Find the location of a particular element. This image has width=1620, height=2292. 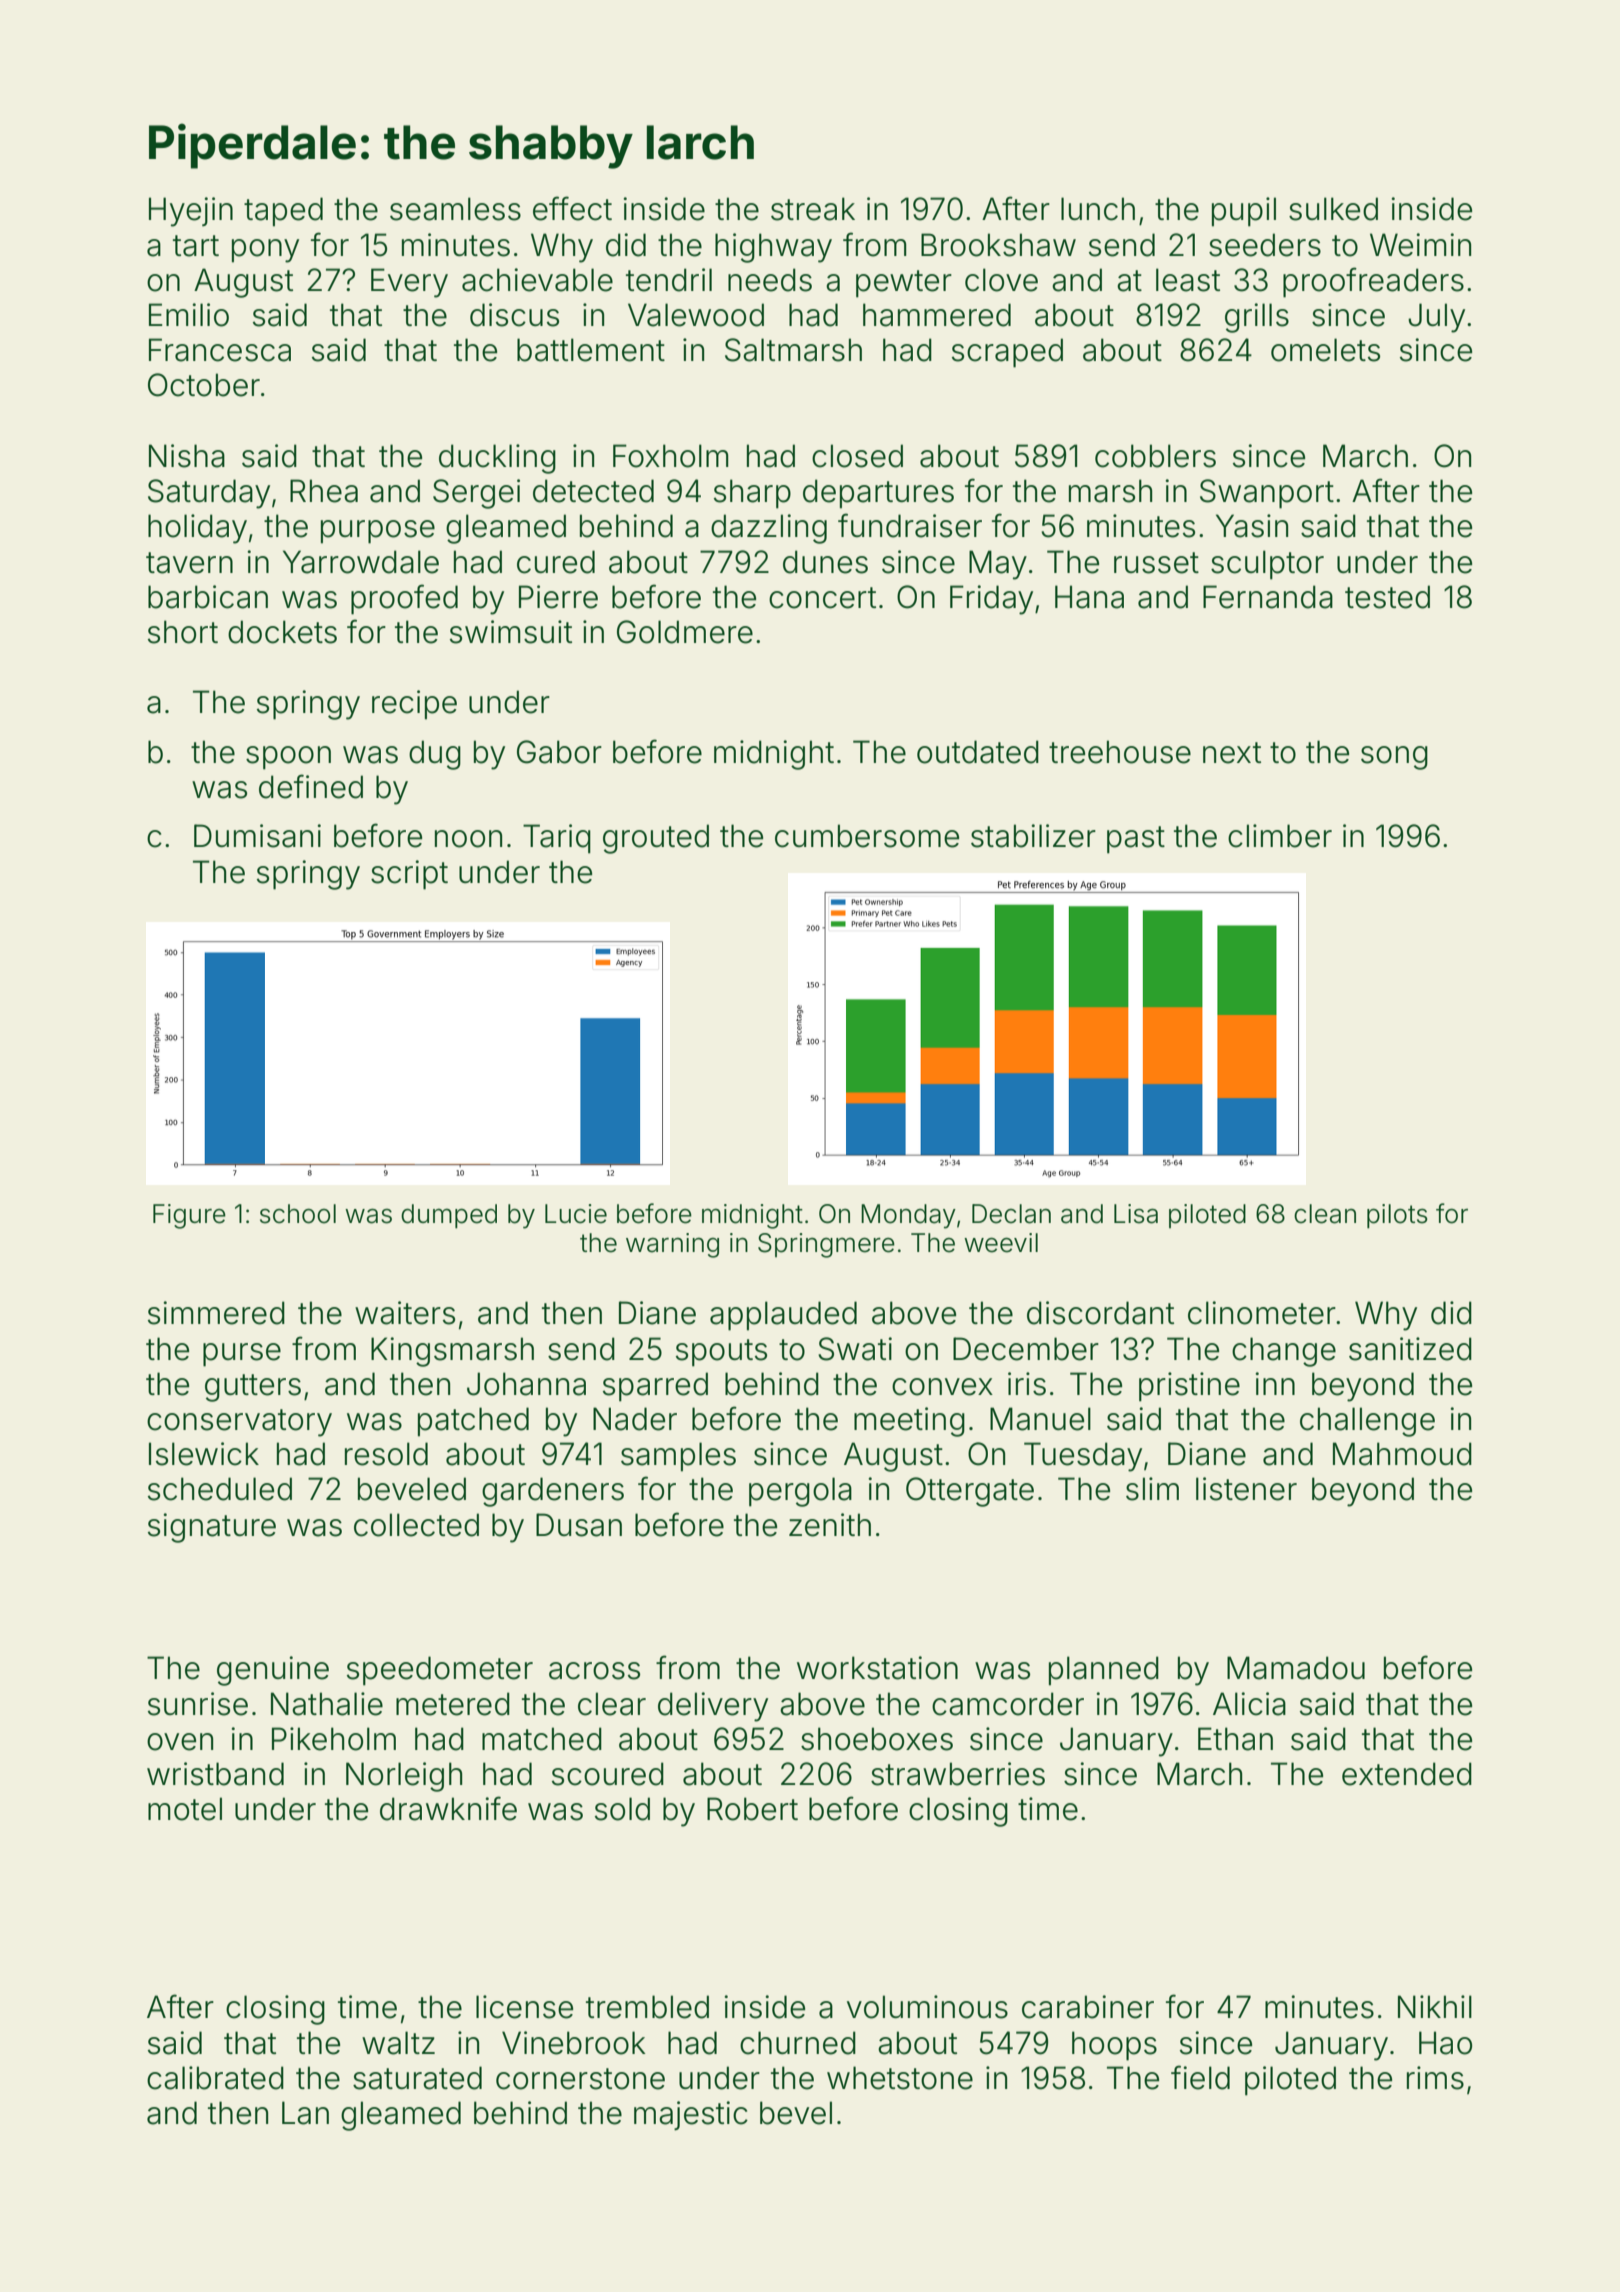

calibrated is located at coordinates (215, 2078).
